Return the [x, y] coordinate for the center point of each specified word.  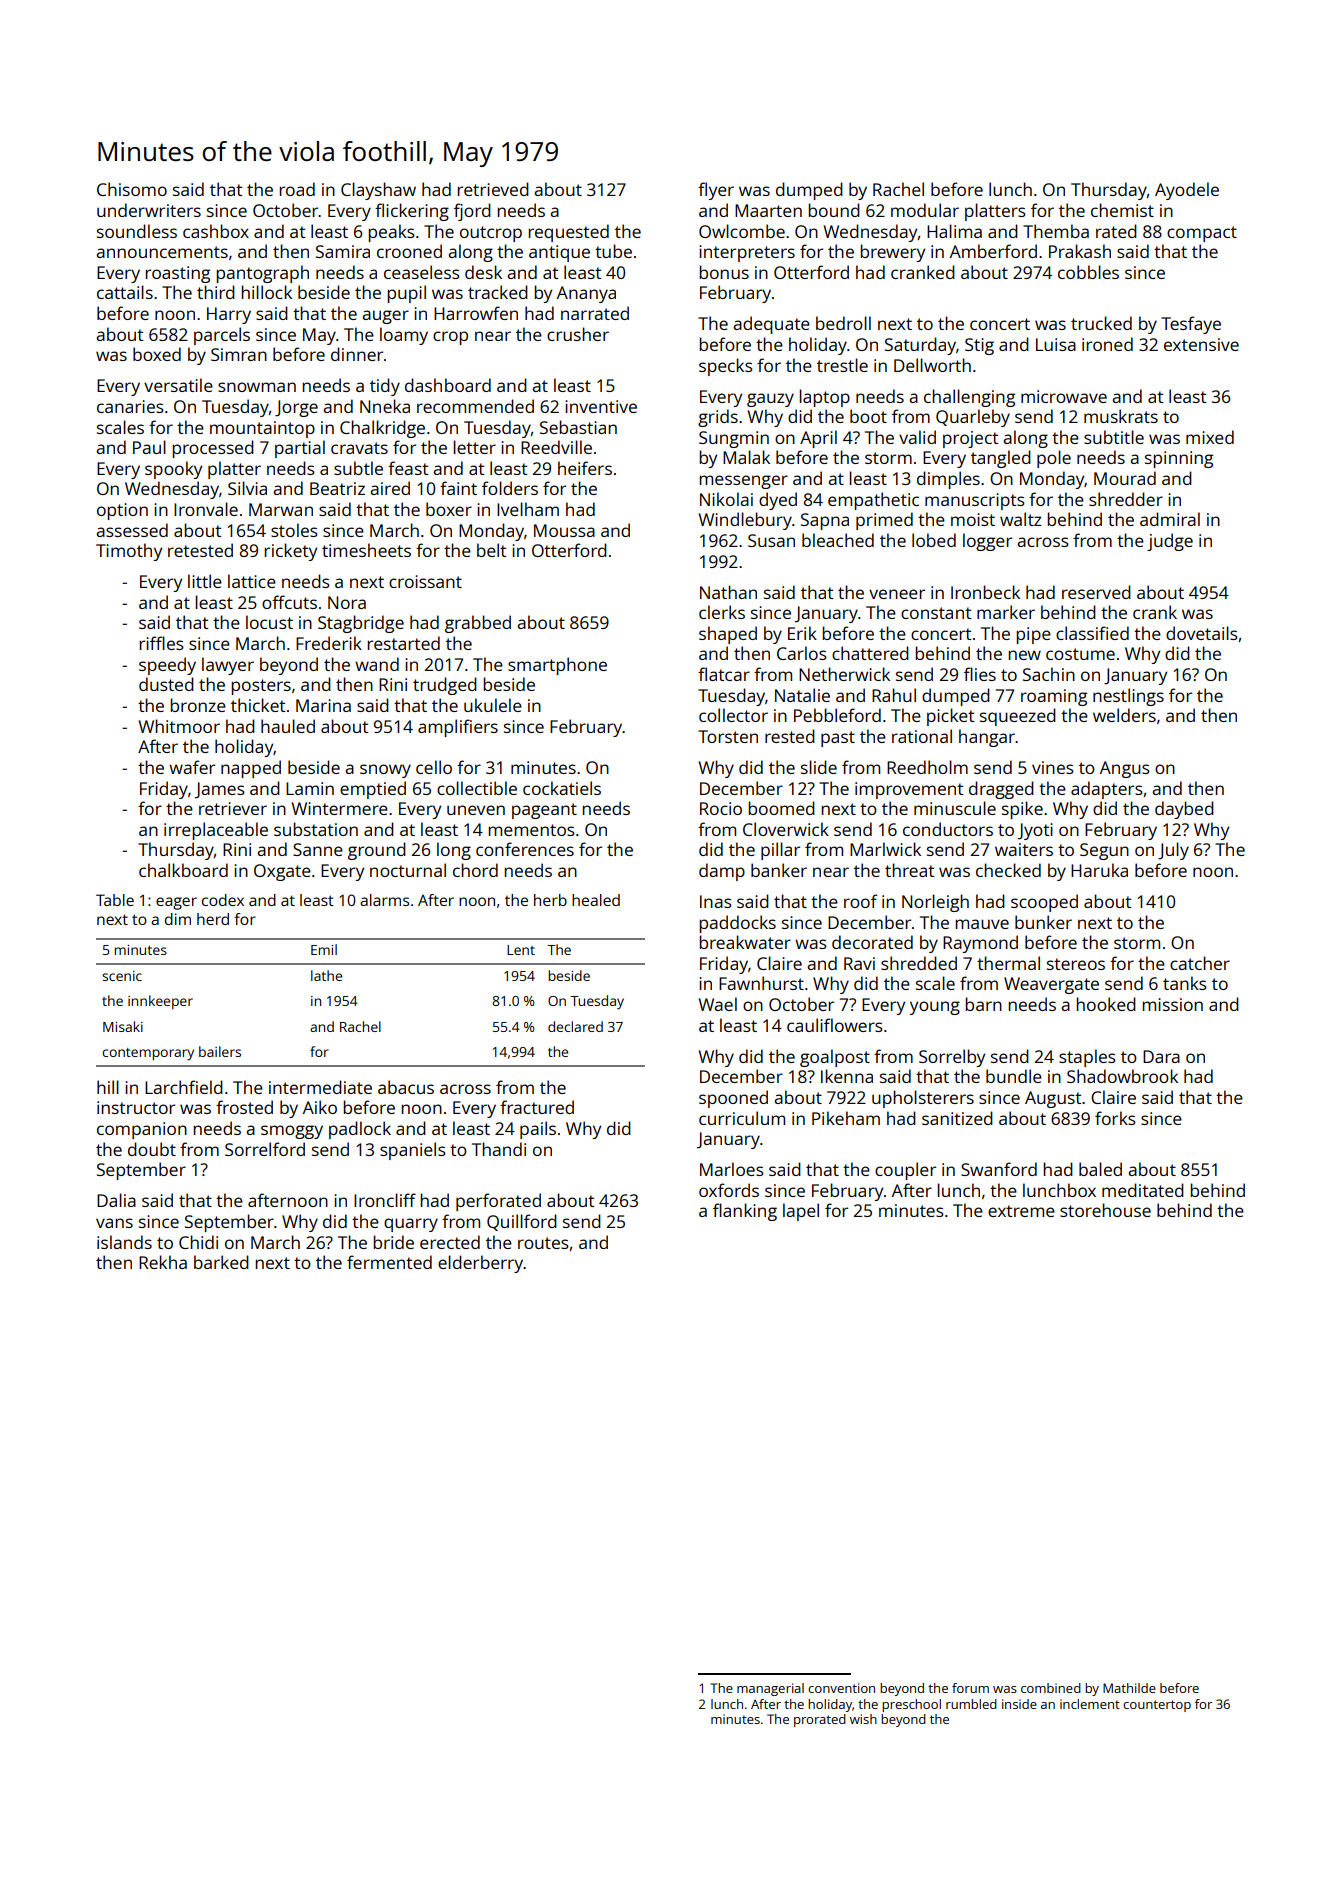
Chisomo [132, 189]
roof [860, 901]
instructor [136, 1107]
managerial [770, 1689]
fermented [389, 1262]
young [934, 1008]
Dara [1161, 1056]
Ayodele [1187, 191]
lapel [801, 1212]
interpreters [747, 253]
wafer [192, 767]
